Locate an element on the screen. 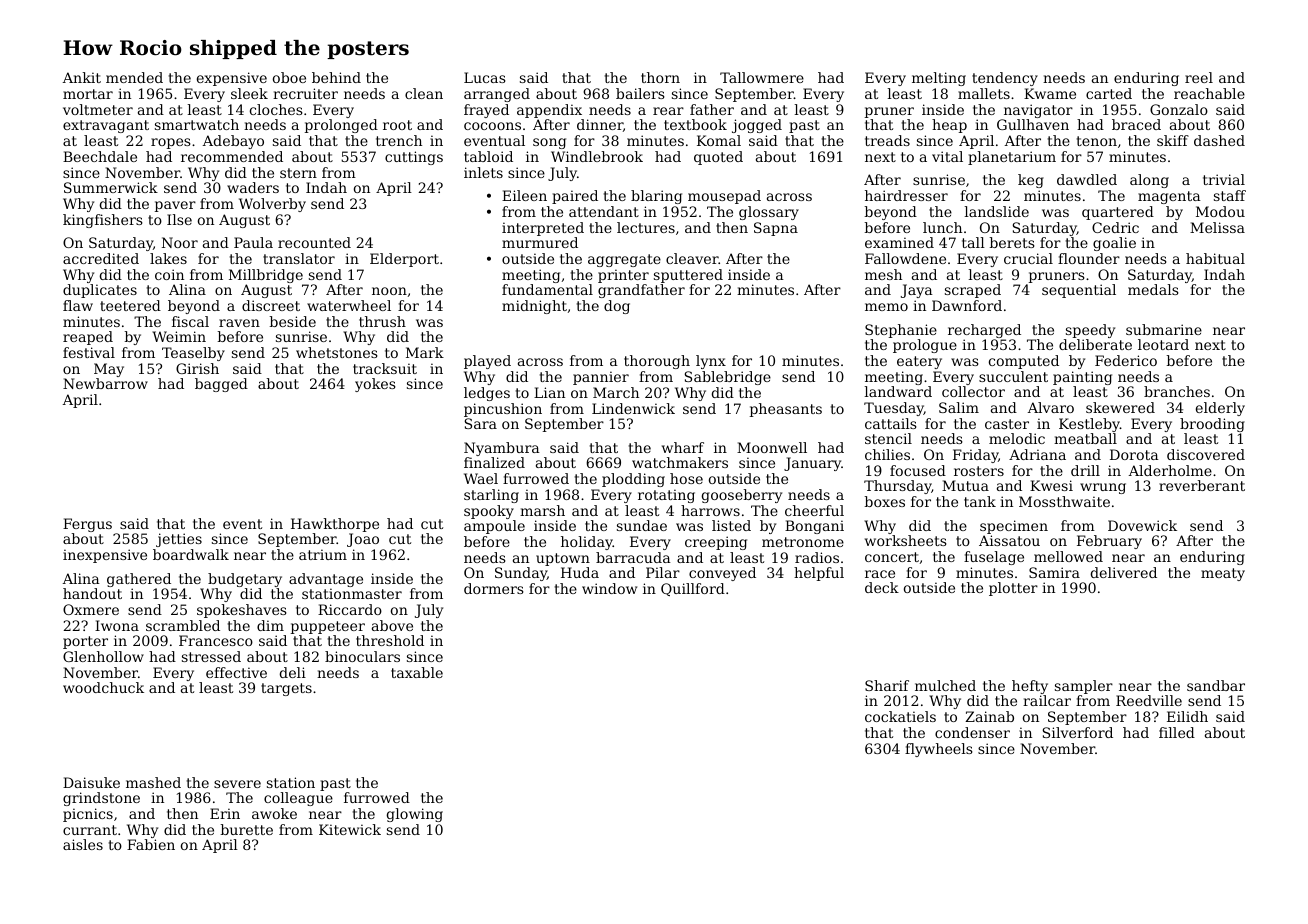 The image size is (1308, 924). thorn is located at coordinates (660, 77).
